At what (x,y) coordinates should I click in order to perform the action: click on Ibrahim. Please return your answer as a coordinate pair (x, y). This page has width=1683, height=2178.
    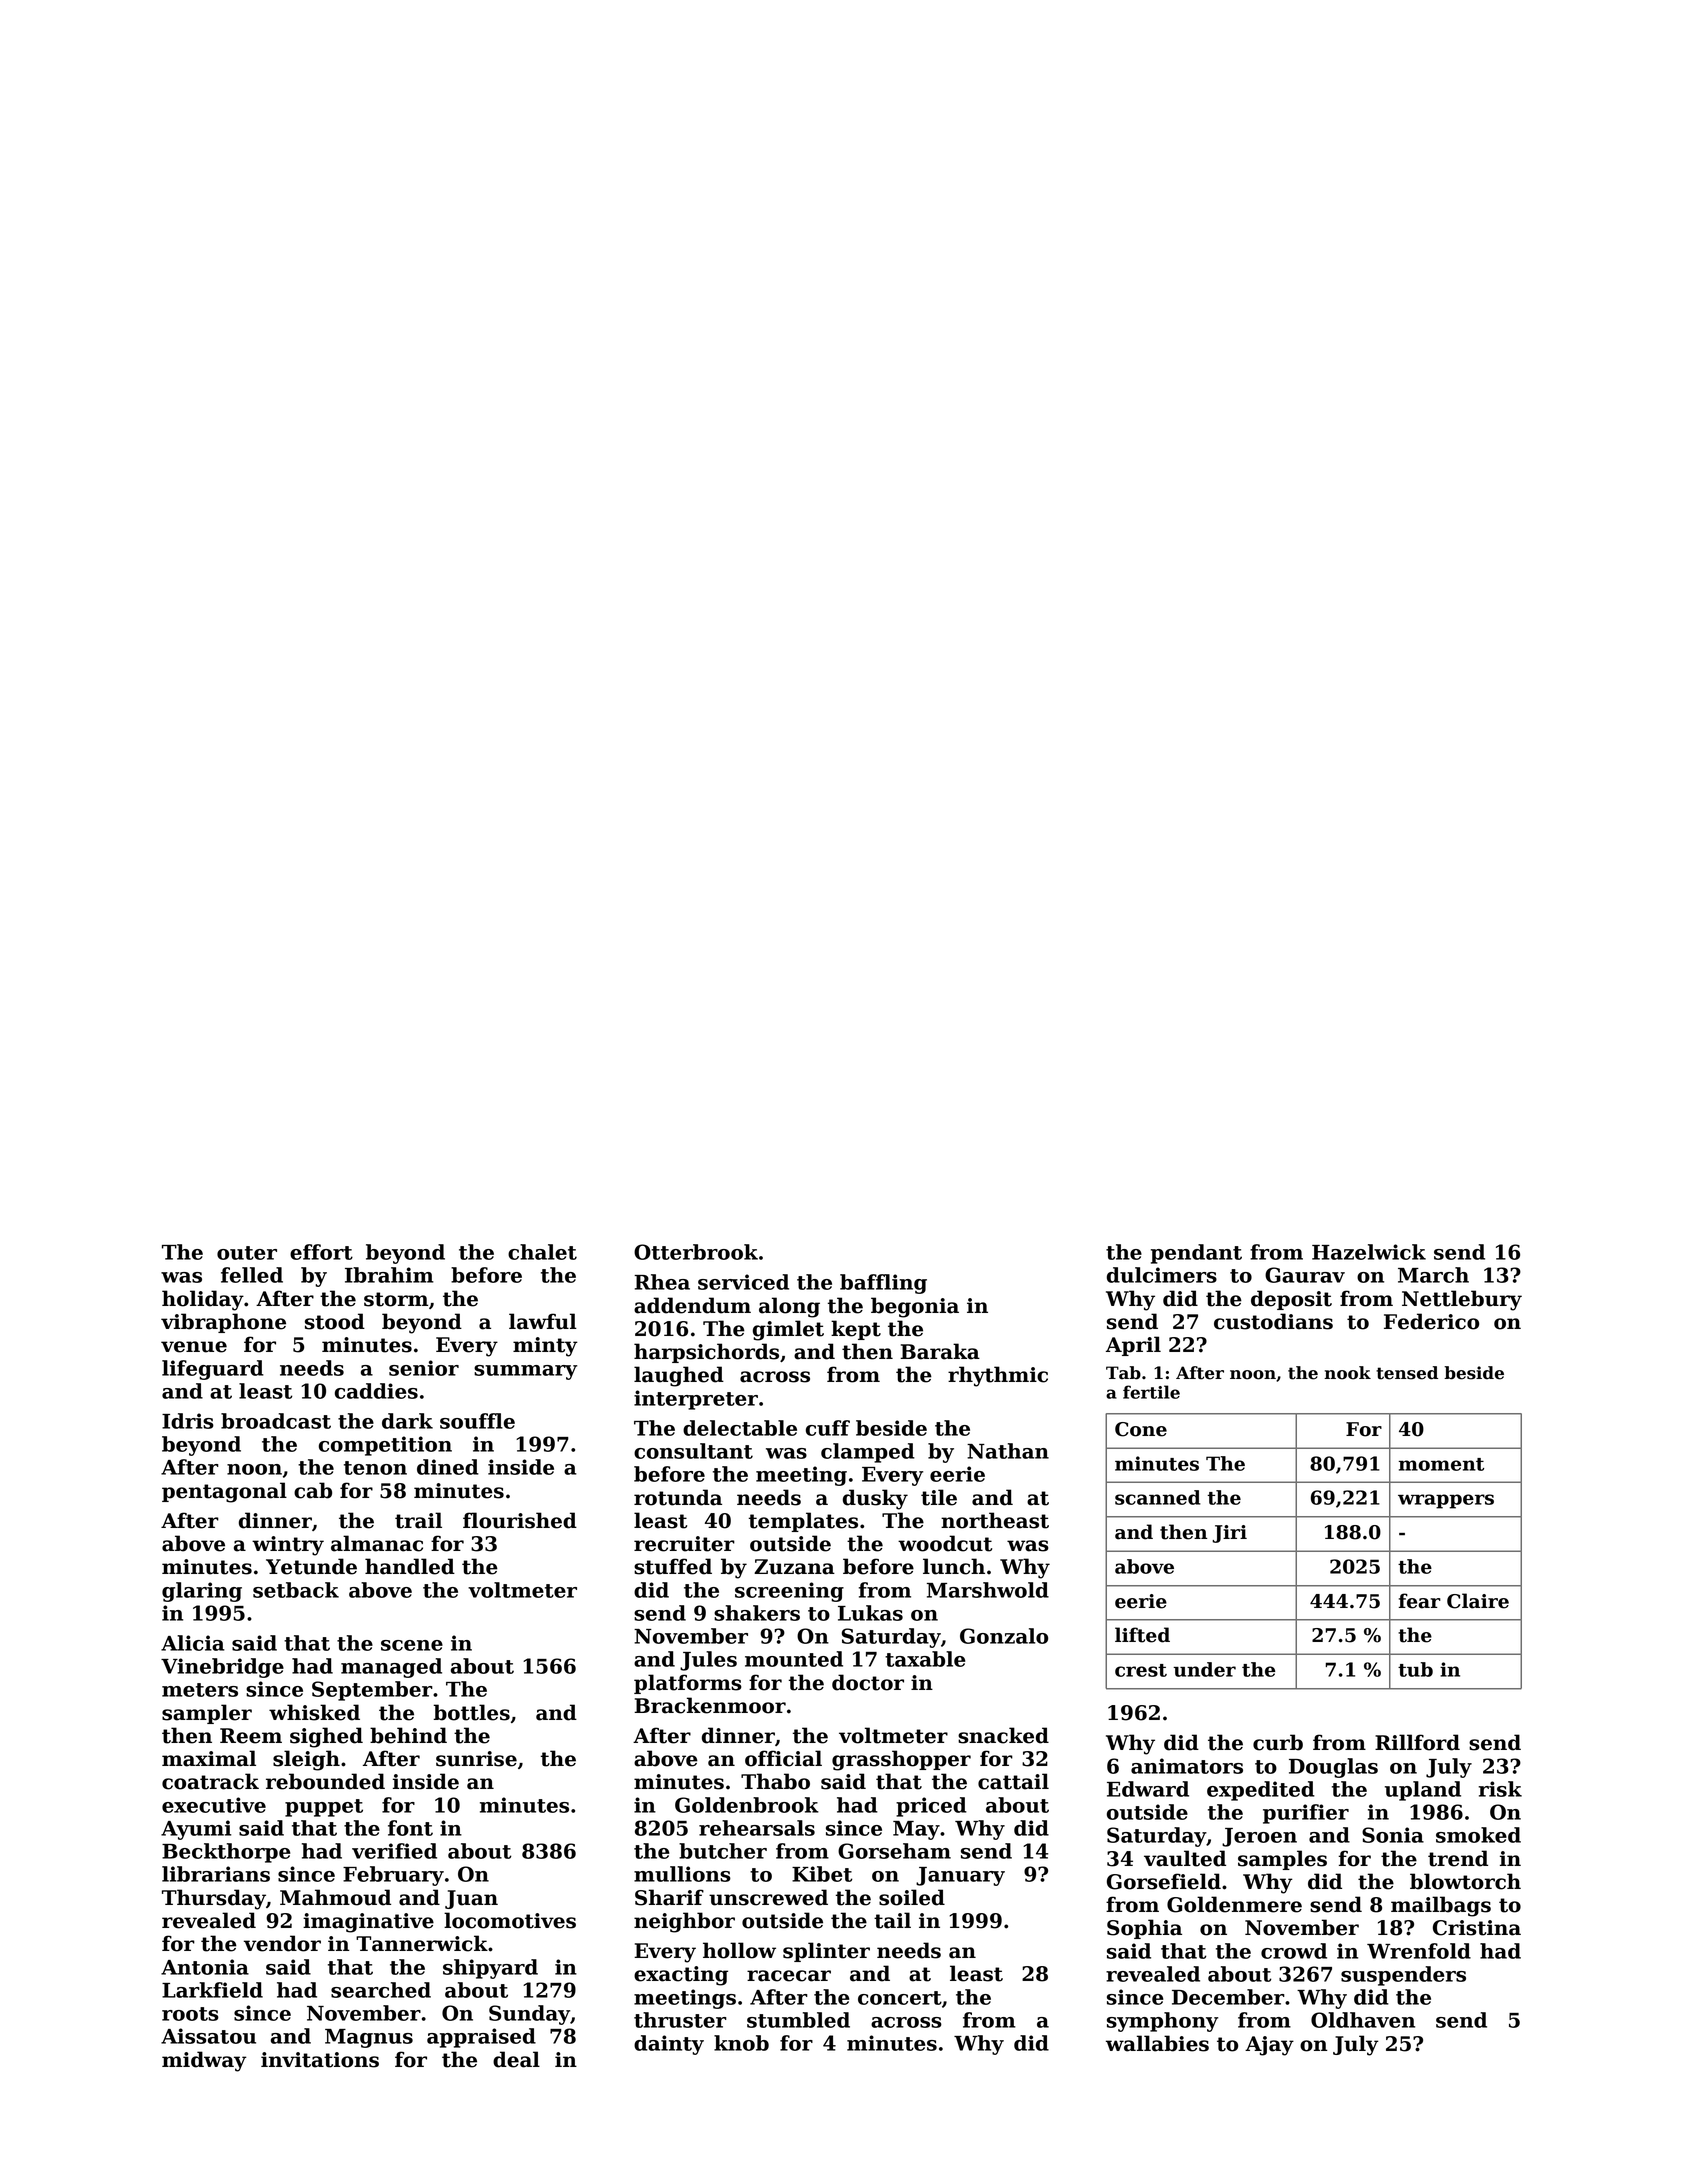
    Looking at the image, I should click on (389, 1275).
